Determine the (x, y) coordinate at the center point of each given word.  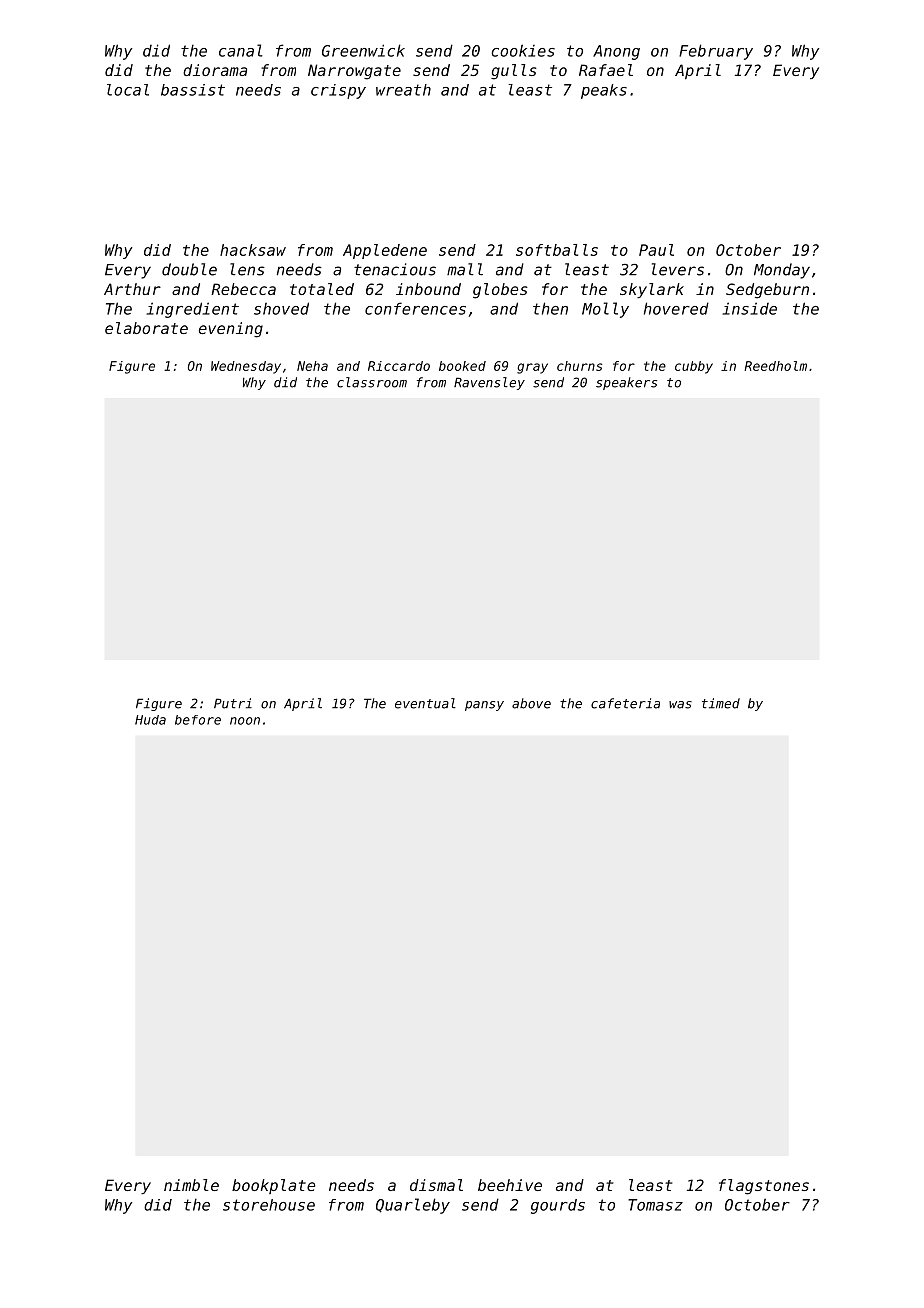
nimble (191, 1185)
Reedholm (775, 366)
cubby (694, 367)
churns (579, 366)
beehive (510, 1185)
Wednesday (246, 367)
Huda (150, 720)
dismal (436, 1185)
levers (678, 269)
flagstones (764, 1187)
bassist (193, 90)
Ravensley (489, 383)
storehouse (269, 1205)
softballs (557, 250)
